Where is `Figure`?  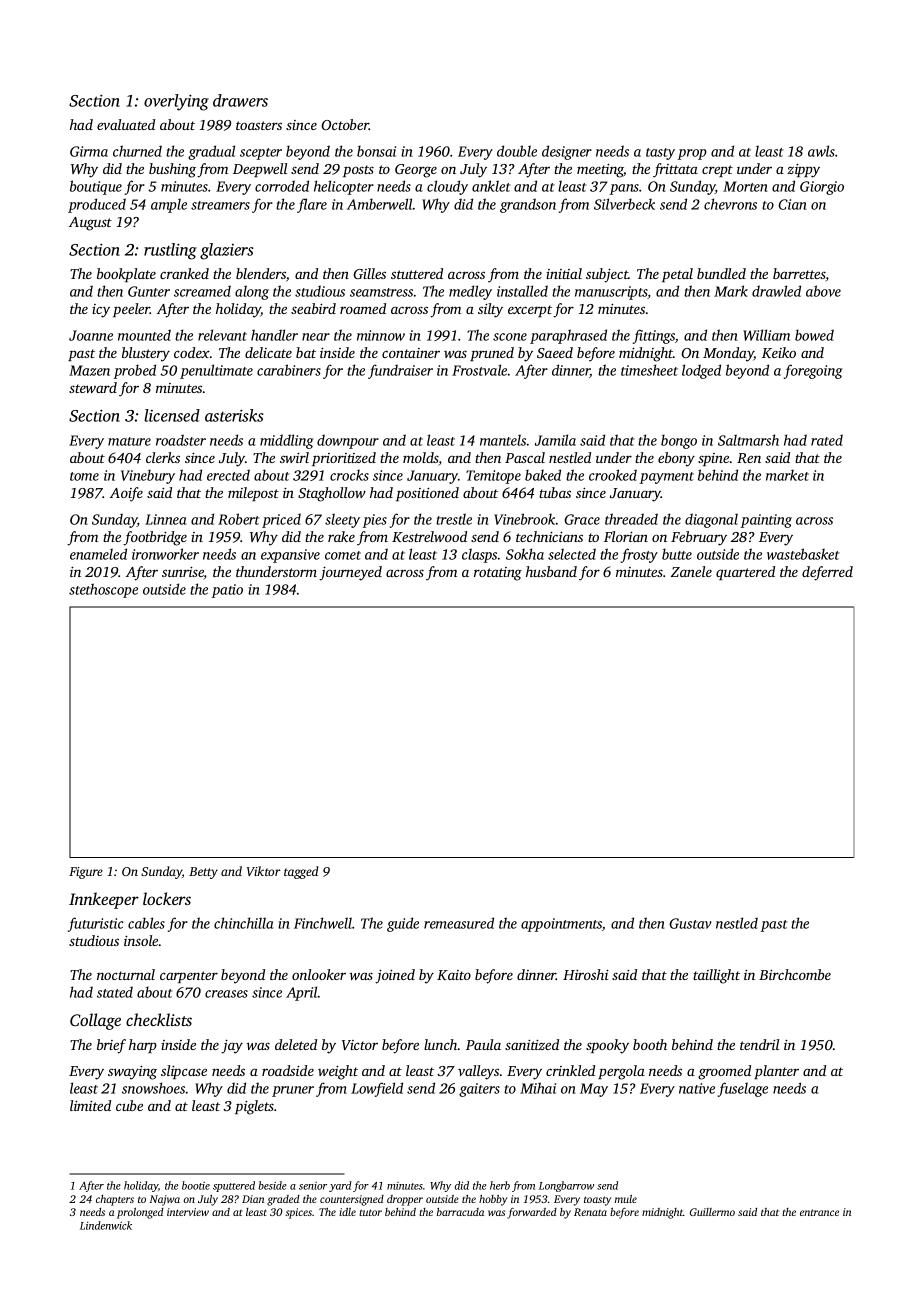 Figure is located at coordinates (86, 873).
